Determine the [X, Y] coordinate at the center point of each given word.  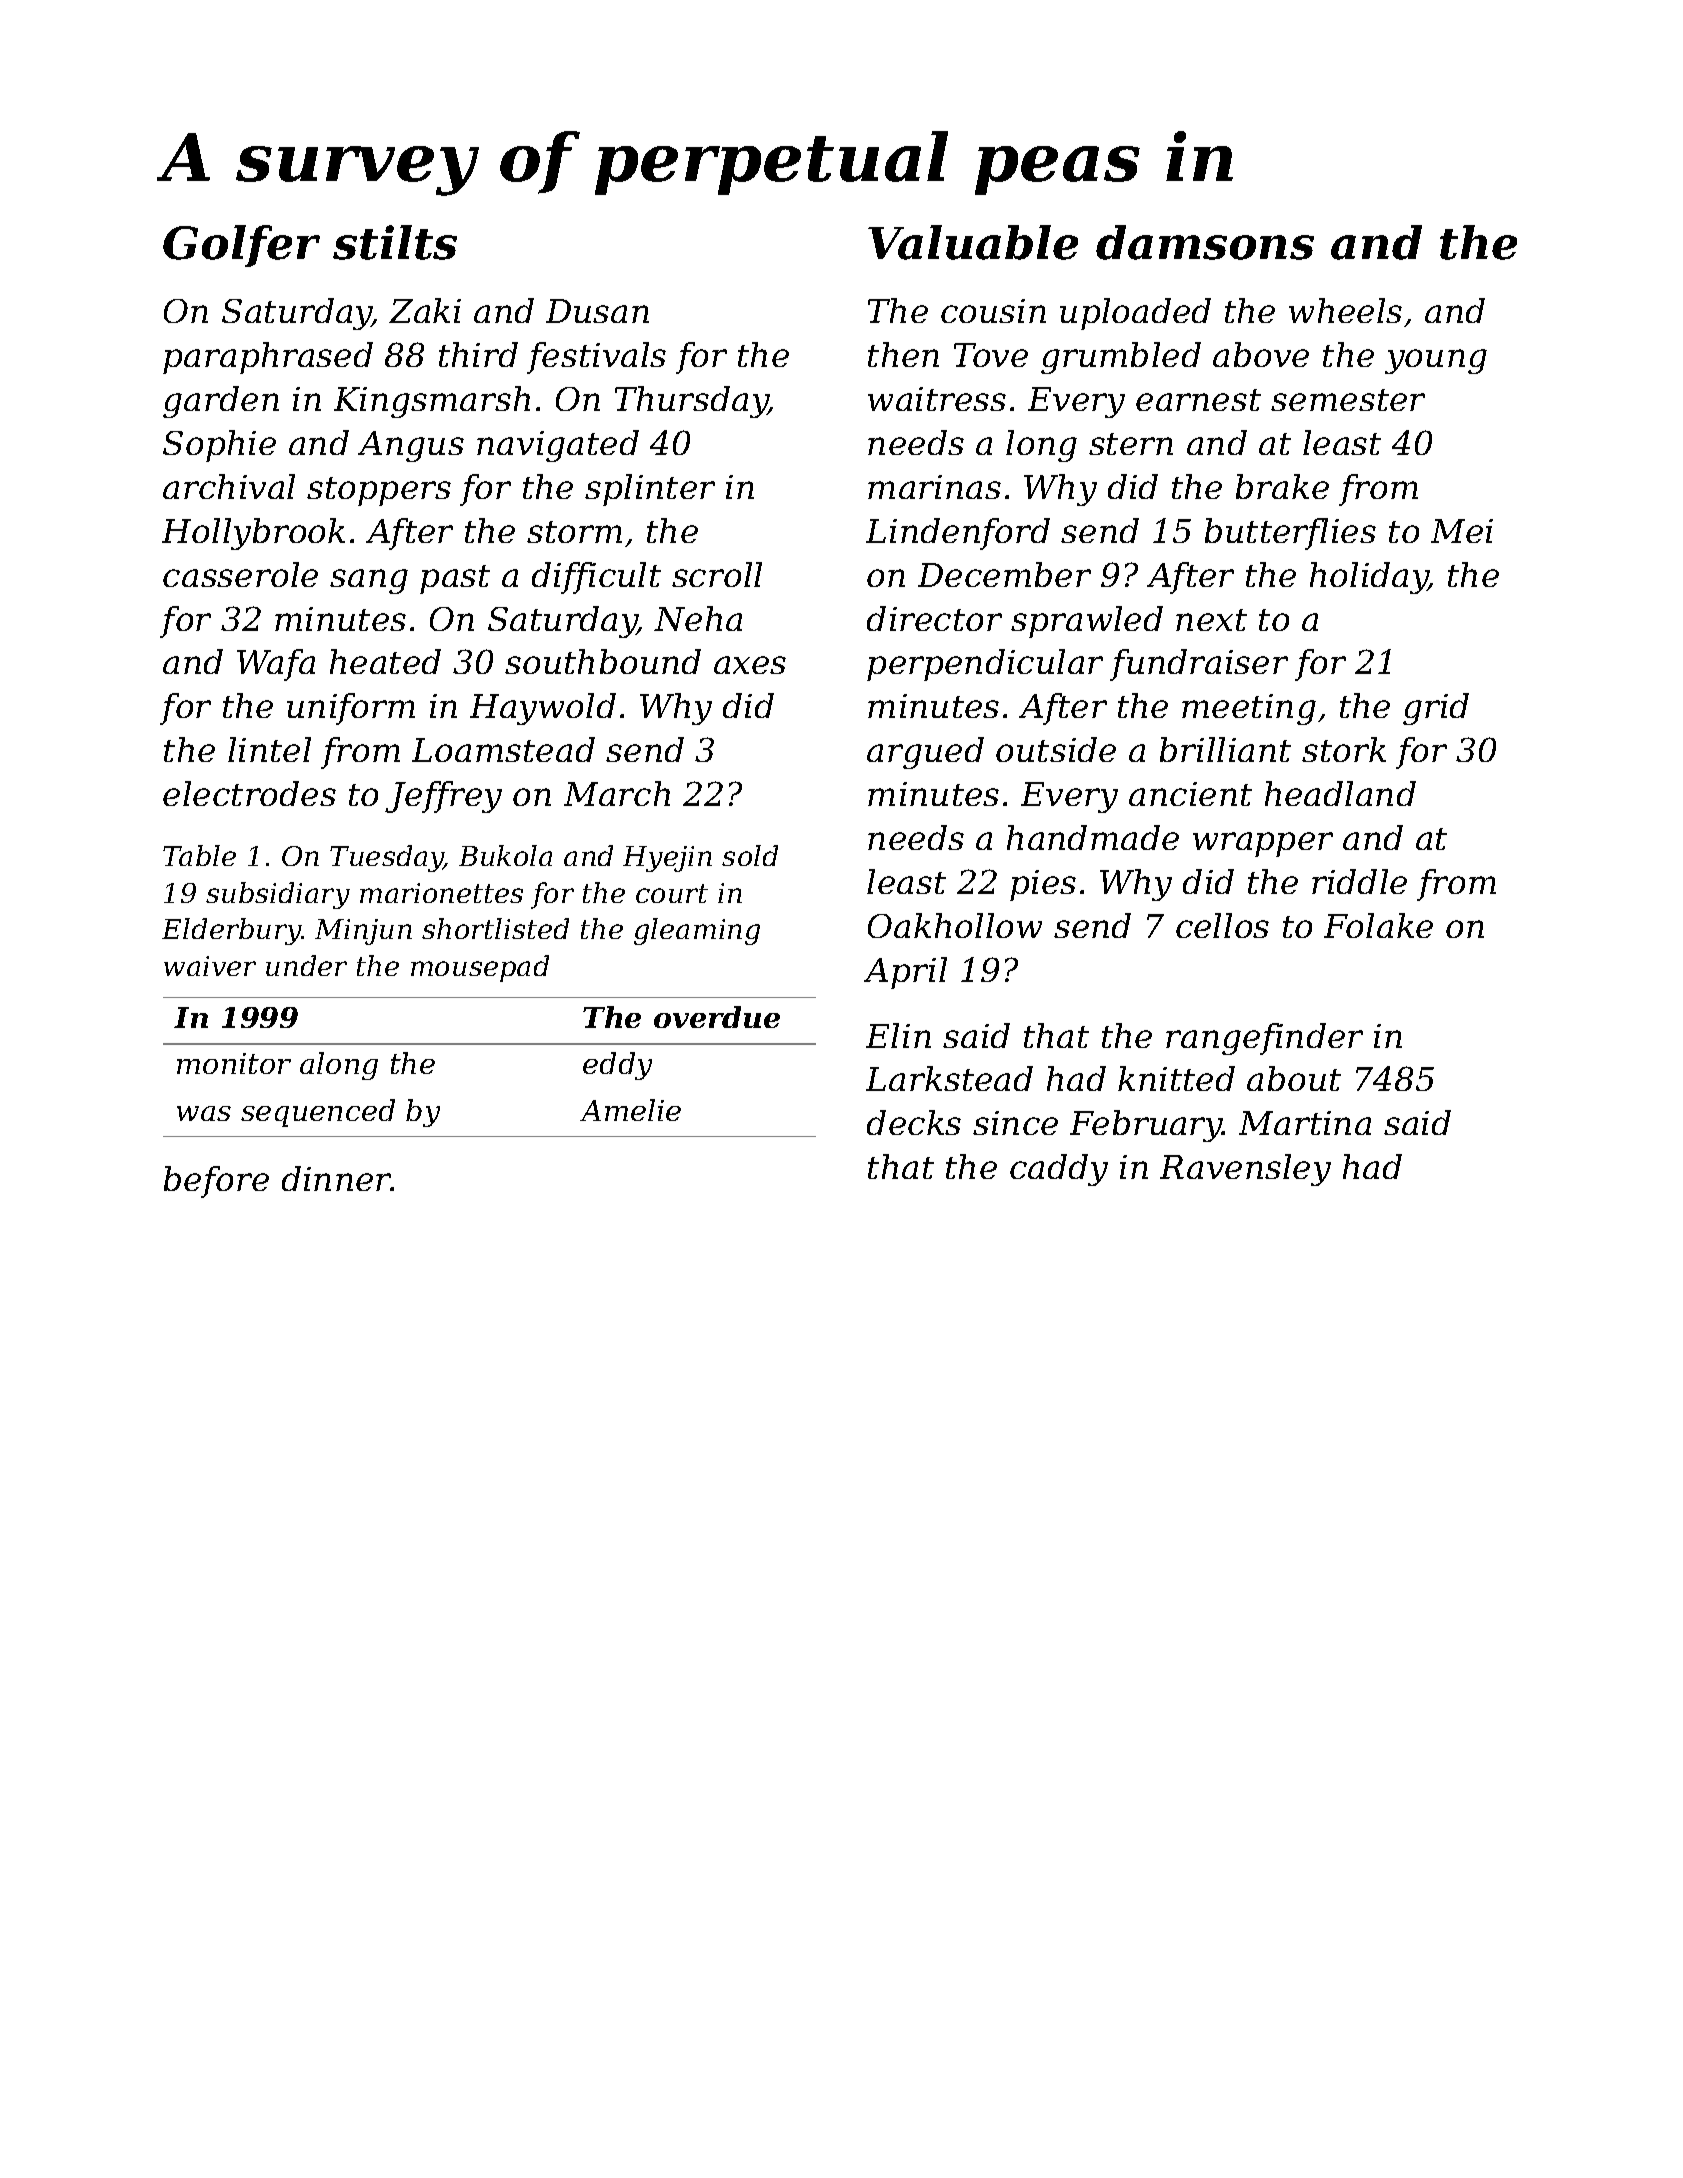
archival [229, 486]
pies [1043, 885]
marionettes [441, 893]
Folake [1378, 925]
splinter [650, 490]
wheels [1345, 310]
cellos [1222, 925]
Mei [1462, 531]
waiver [210, 966]
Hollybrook [253, 534]
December [1004, 574]
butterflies [1290, 534]
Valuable [973, 242]
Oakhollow [955, 925]
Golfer [241, 246]
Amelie [630, 1110]
